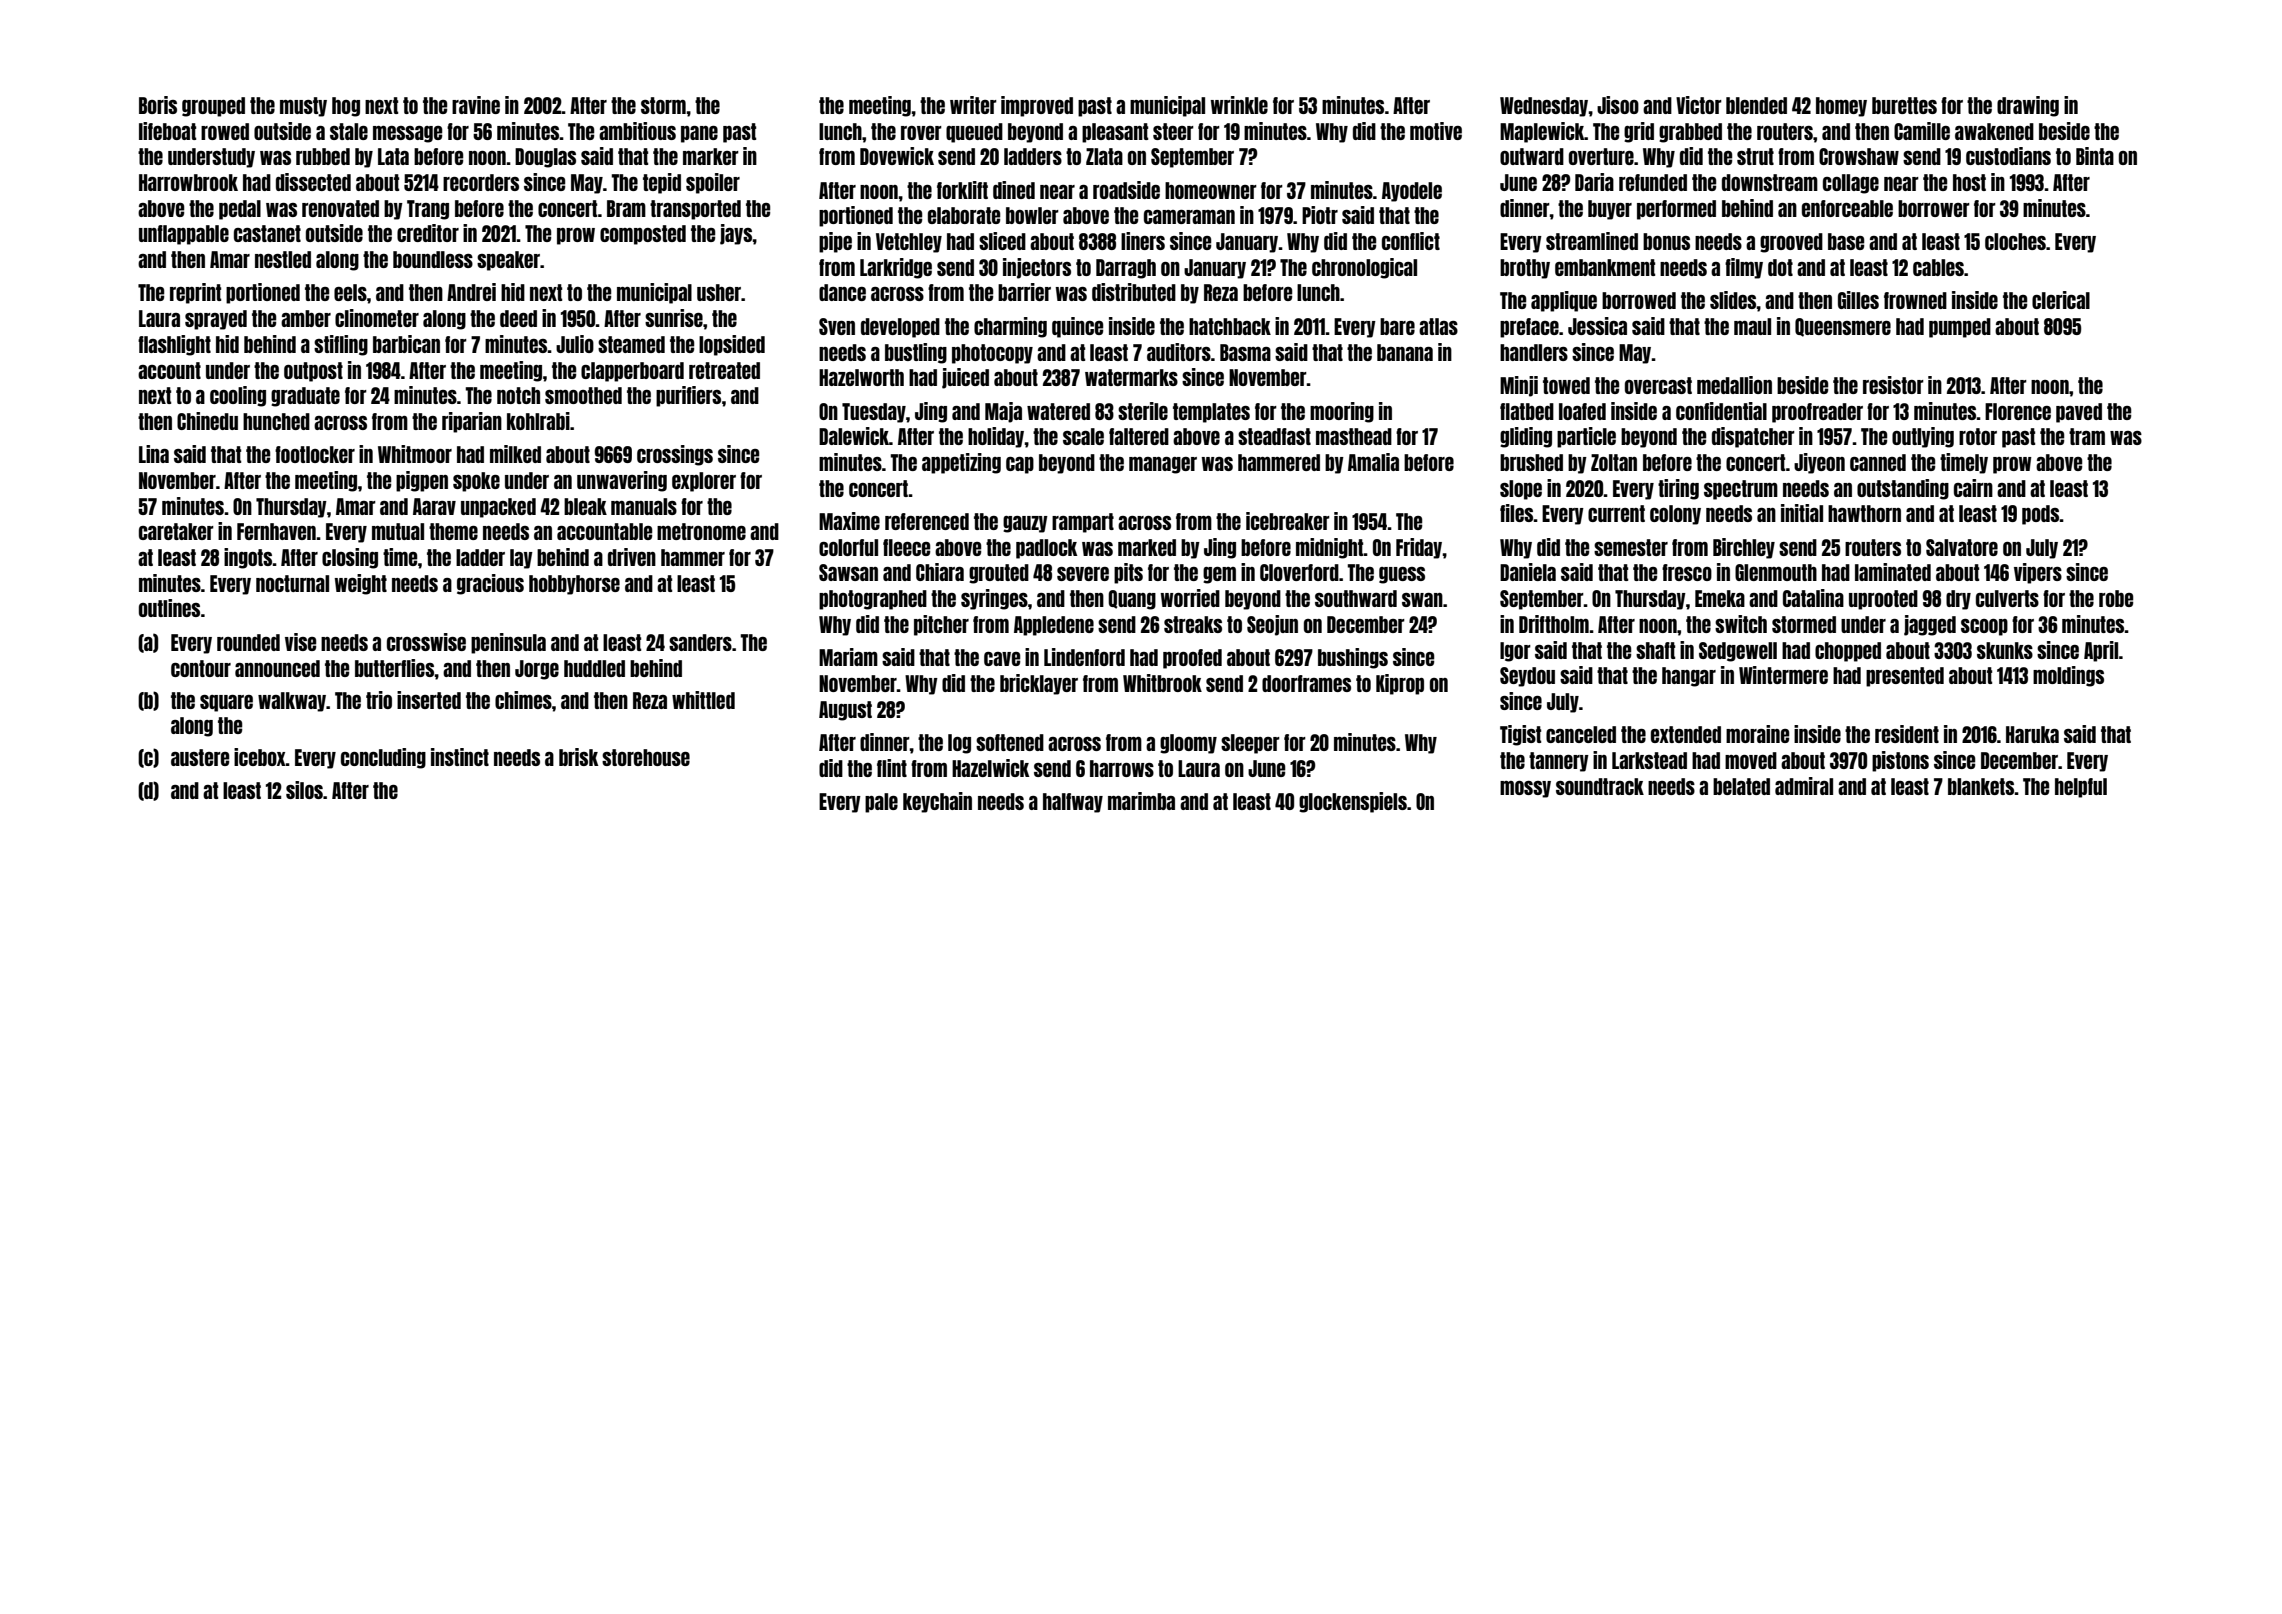 This screenshot has height=1614, width=2282. I want to click on outpost, so click(313, 372).
